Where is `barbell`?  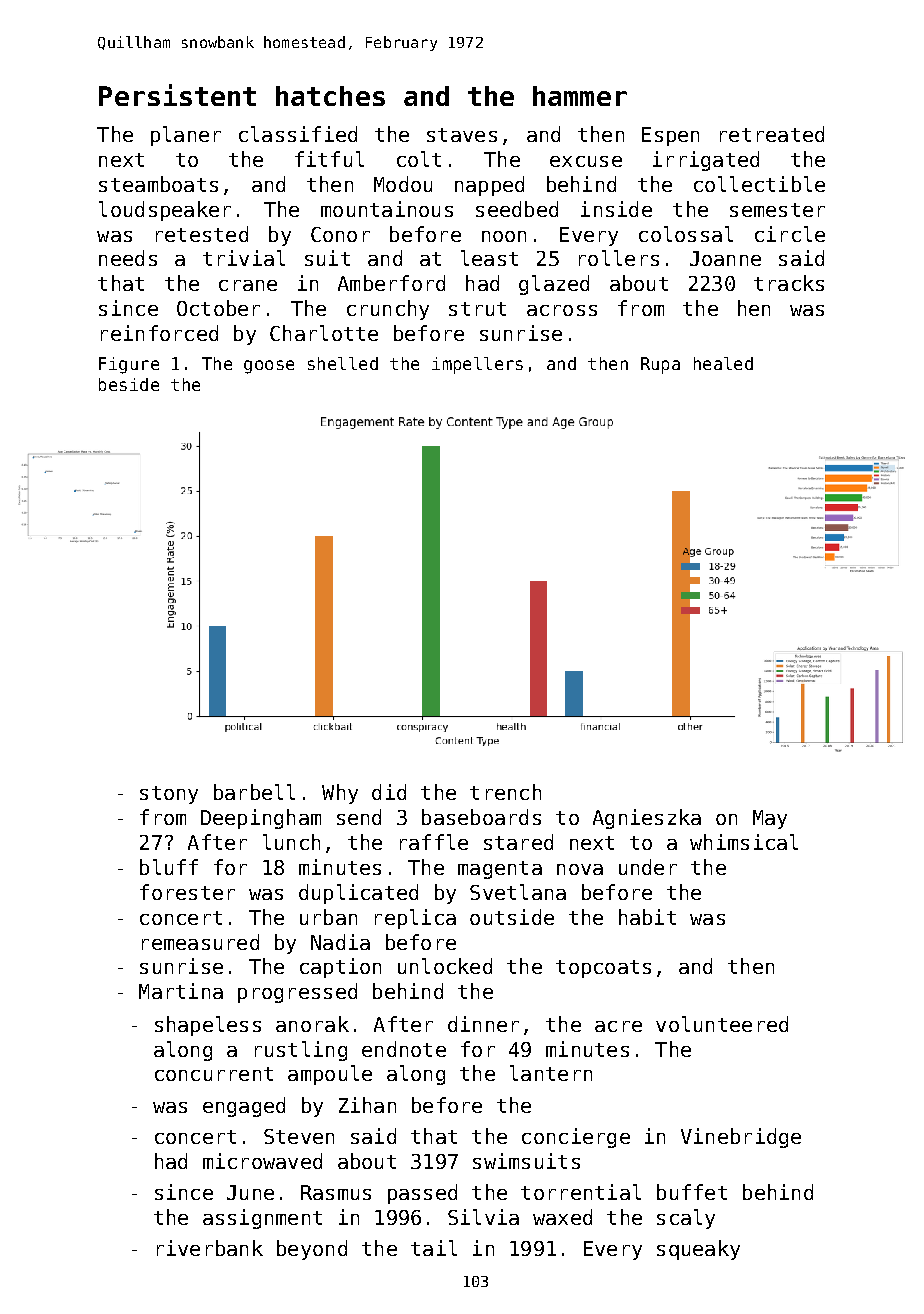 barbell is located at coordinates (254, 792).
